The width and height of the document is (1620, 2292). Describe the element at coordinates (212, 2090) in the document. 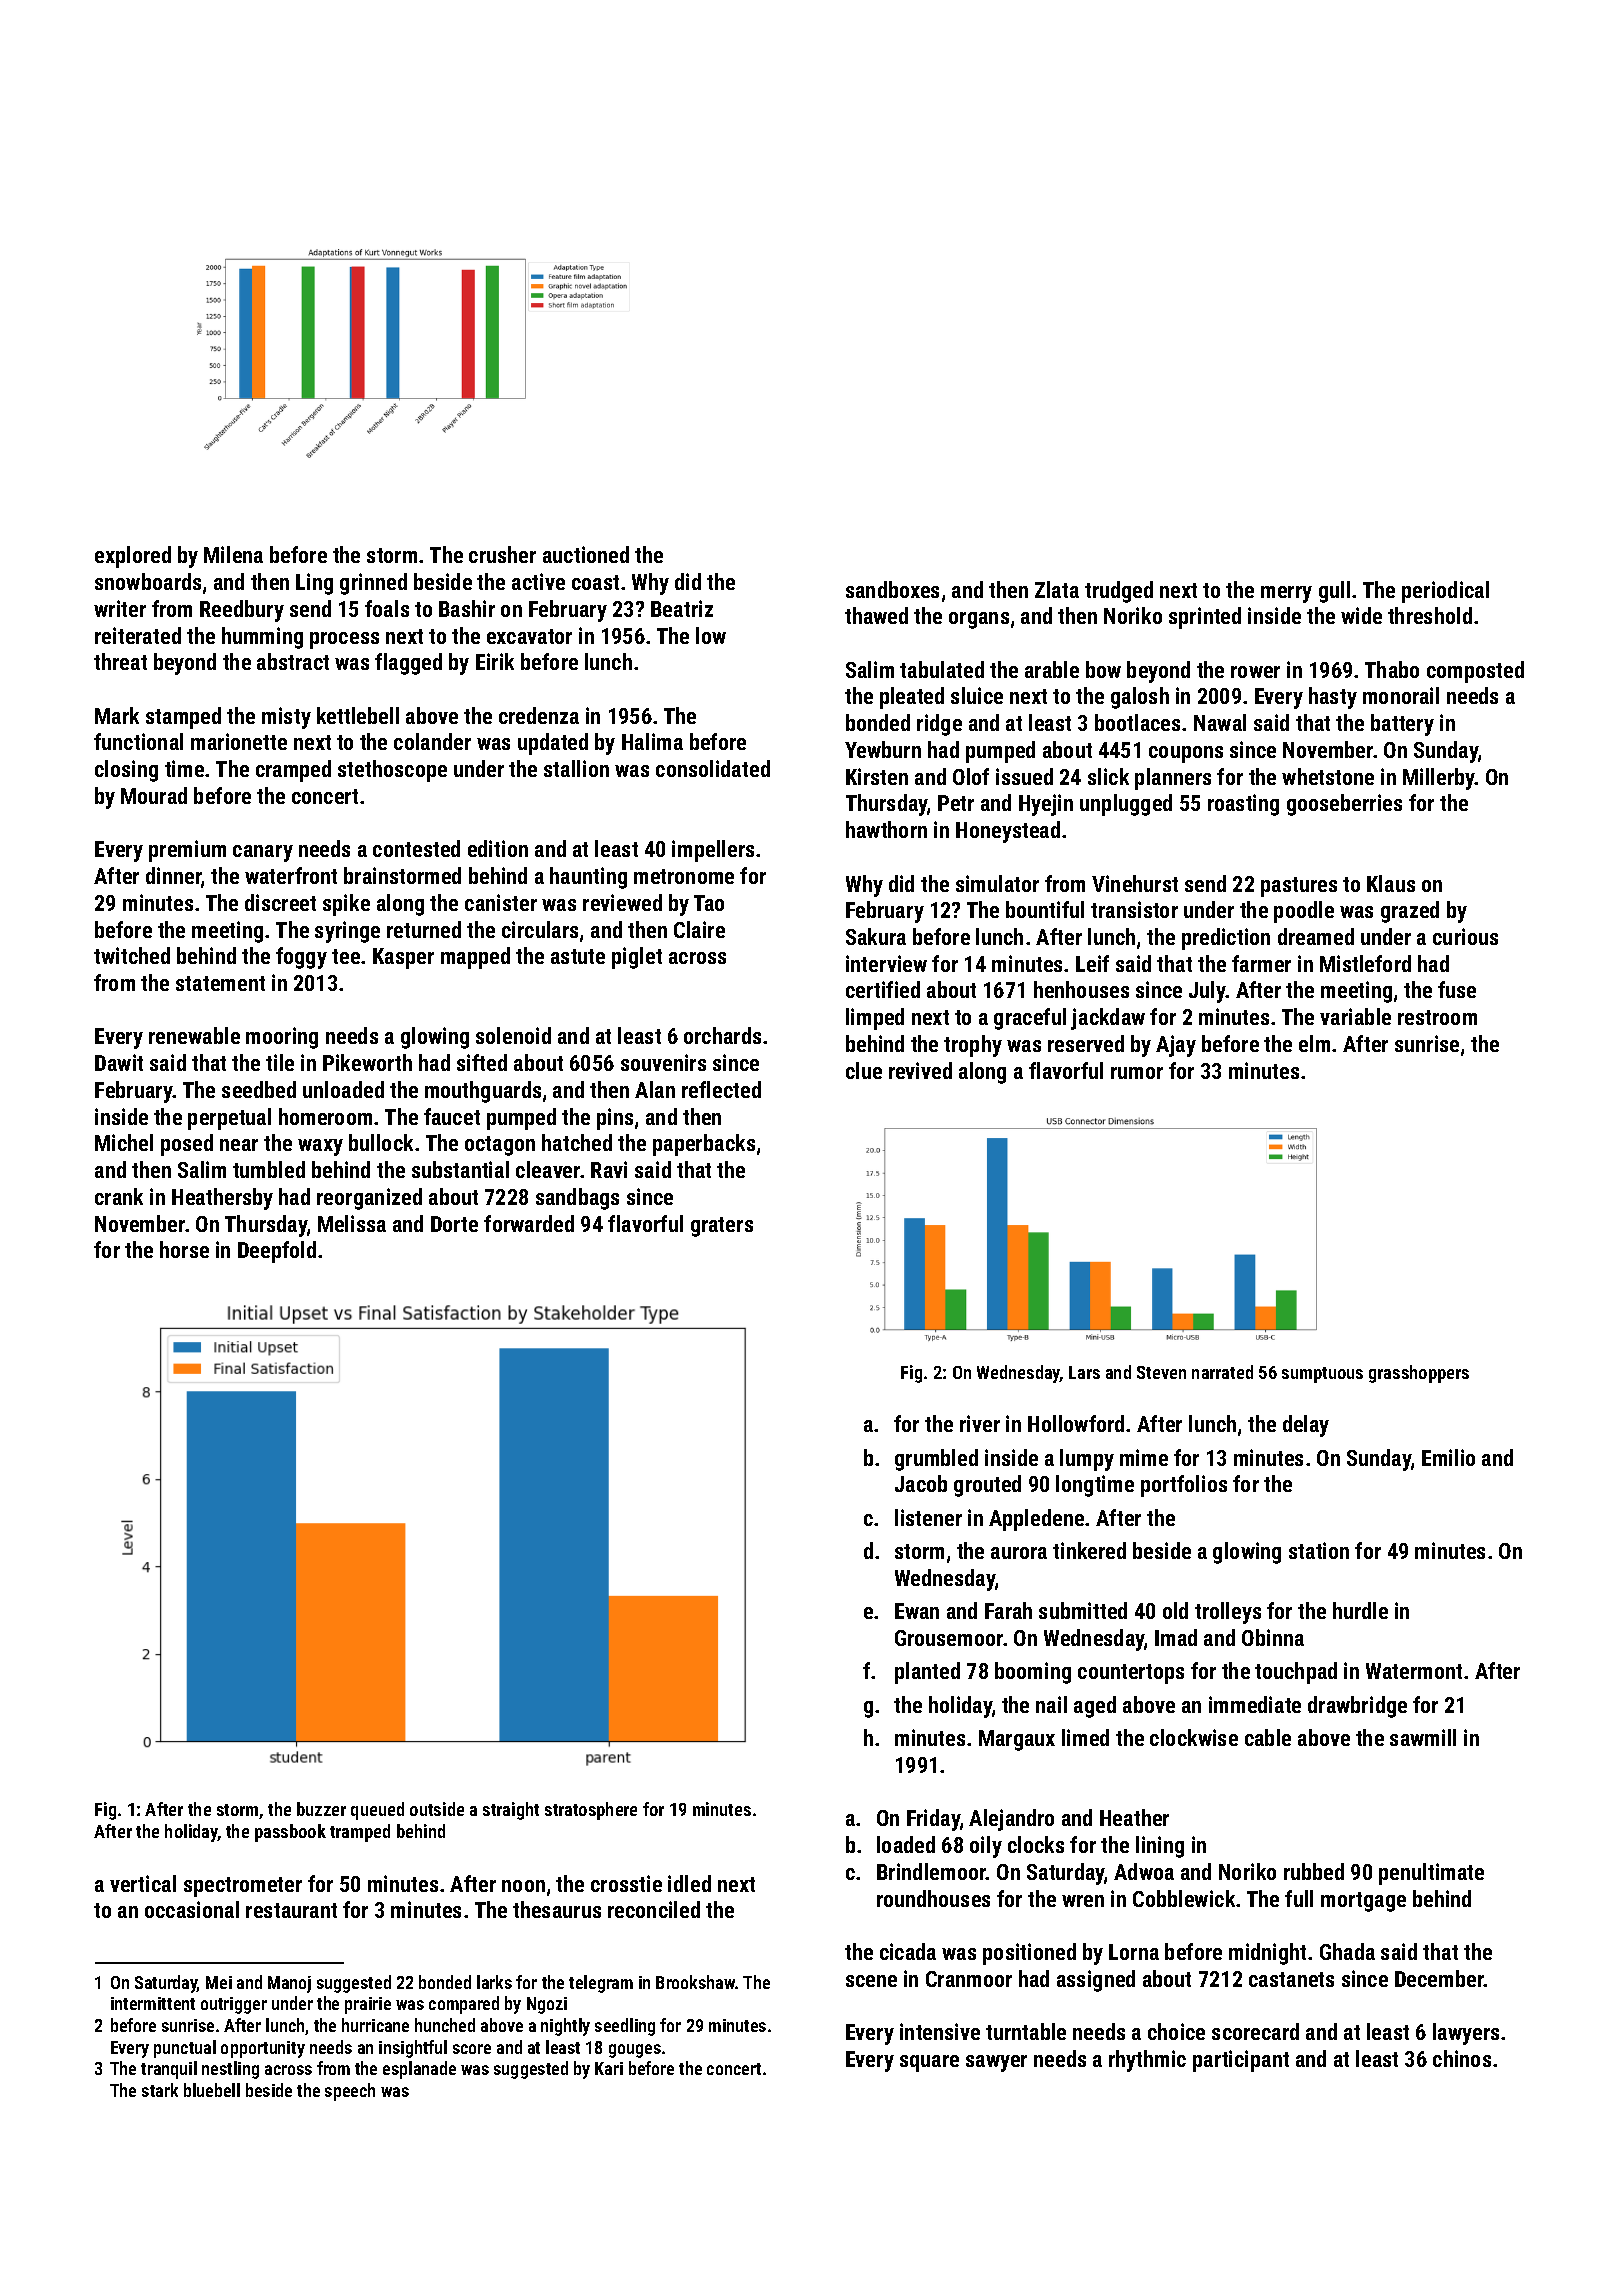

I see `bluebell` at that location.
